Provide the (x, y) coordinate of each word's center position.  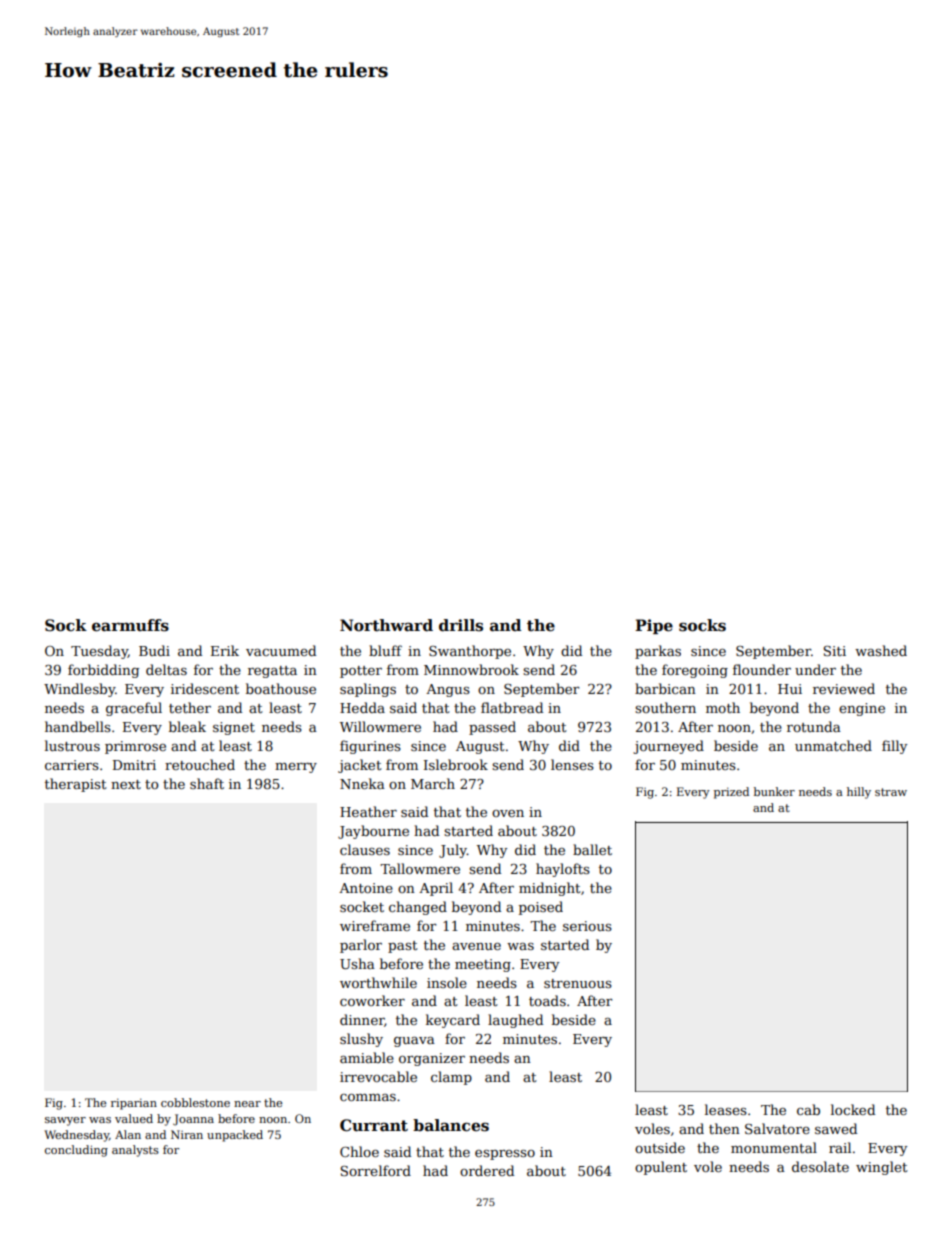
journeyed (668, 747)
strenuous (578, 983)
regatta (272, 672)
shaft (207, 783)
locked (853, 1109)
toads (547, 1000)
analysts (135, 1151)
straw (891, 792)
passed (492, 728)
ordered (487, 1170)
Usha (357, 963)
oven (508, 813)
